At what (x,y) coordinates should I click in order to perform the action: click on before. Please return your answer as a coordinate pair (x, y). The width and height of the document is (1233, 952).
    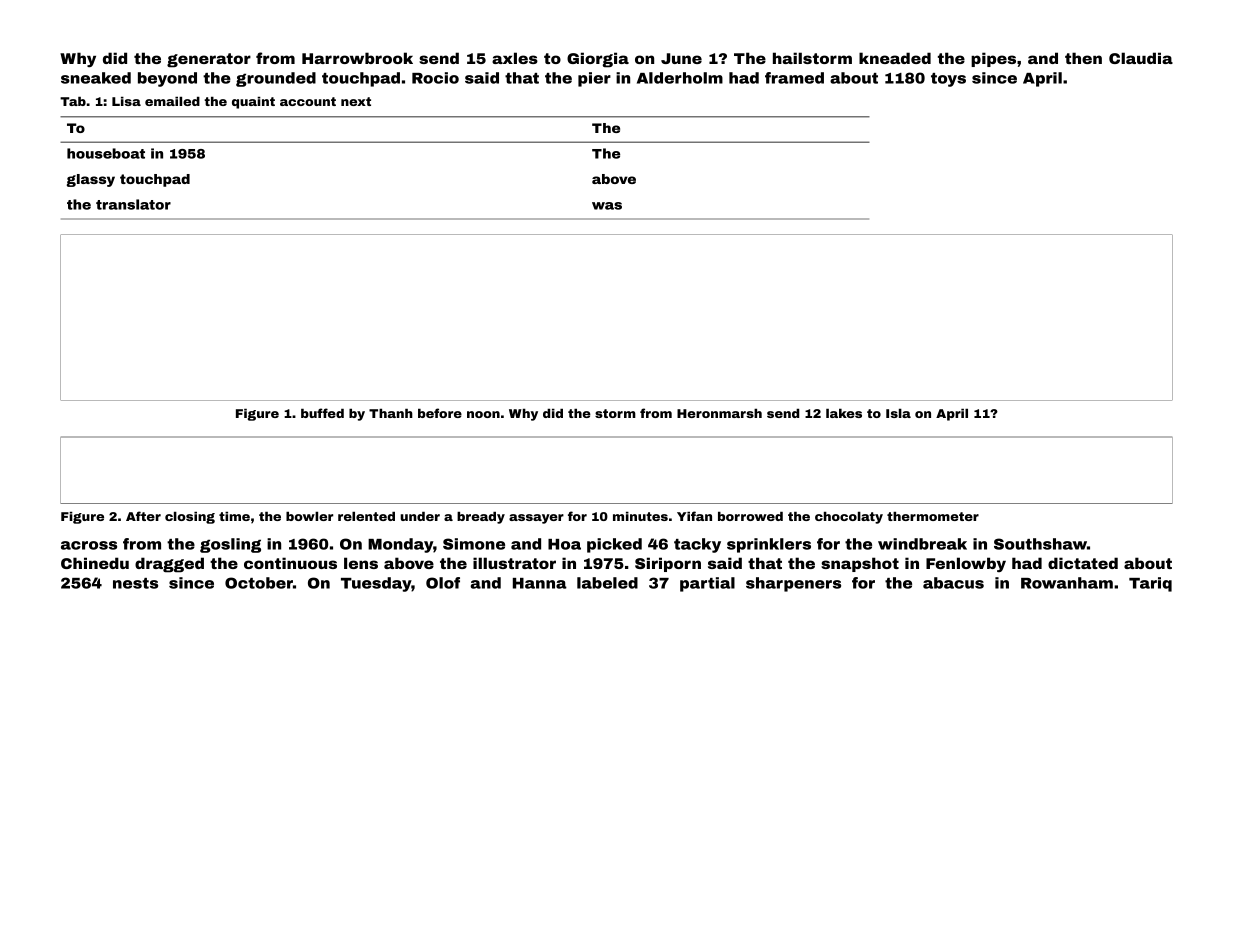
    Looking at the image, I should click on (440, 413).
